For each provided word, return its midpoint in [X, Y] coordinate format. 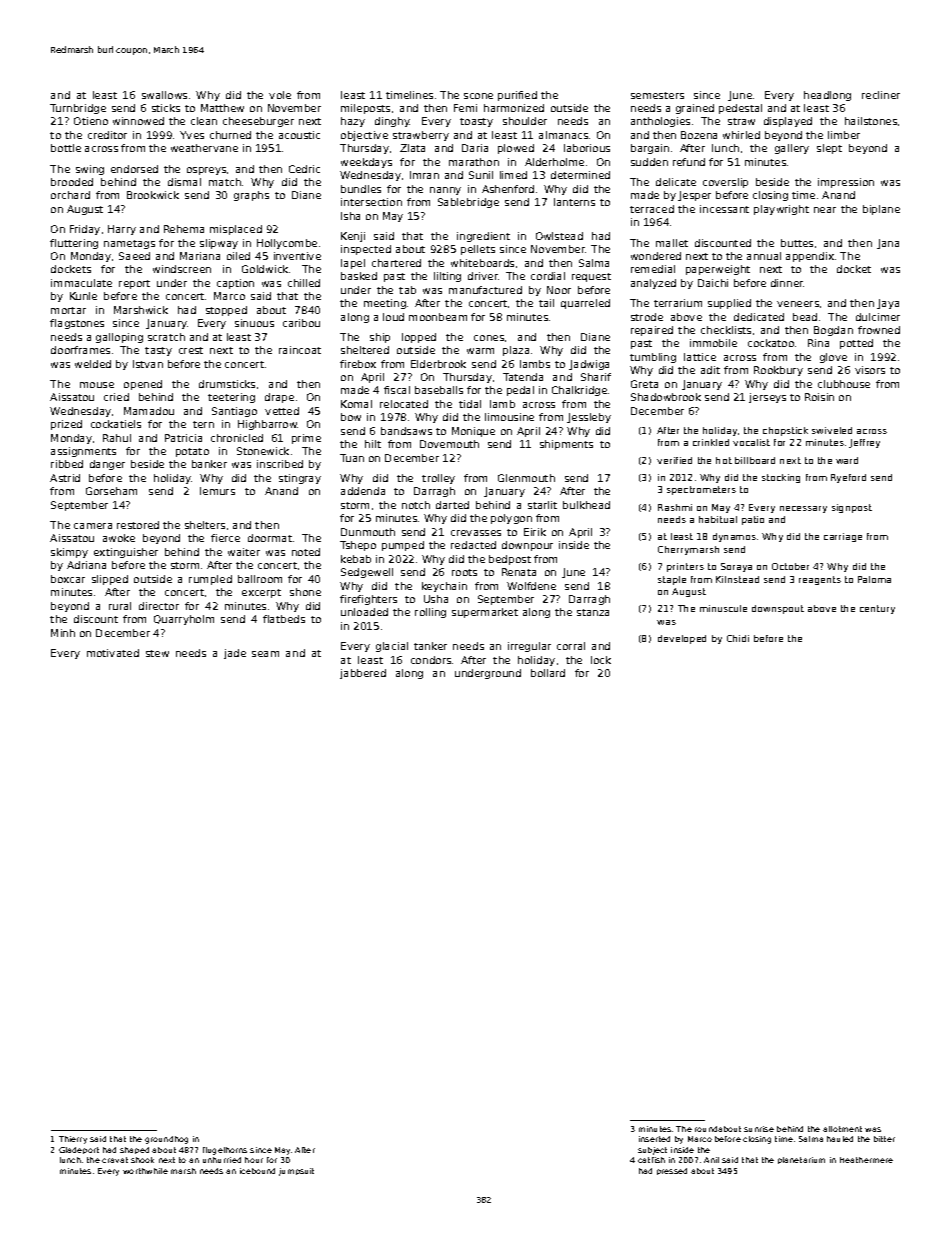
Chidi [738, 638]
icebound [257, 1171]
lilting [447, 277]
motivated [113, 653]
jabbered [363, 674]
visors [870, 370]
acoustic [299, 135]
